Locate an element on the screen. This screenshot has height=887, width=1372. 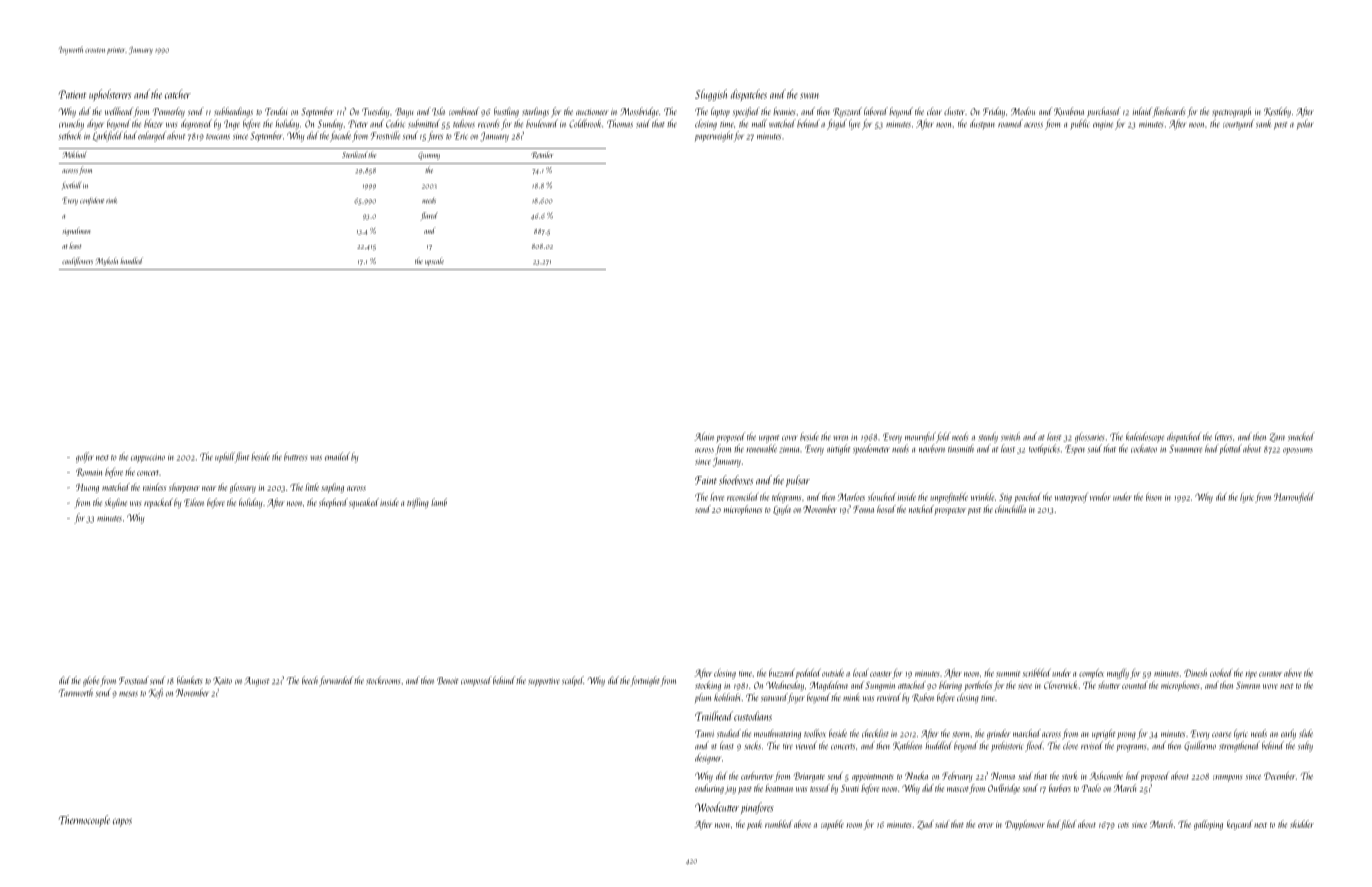
keycard is located at coordinates (1240, 825).
